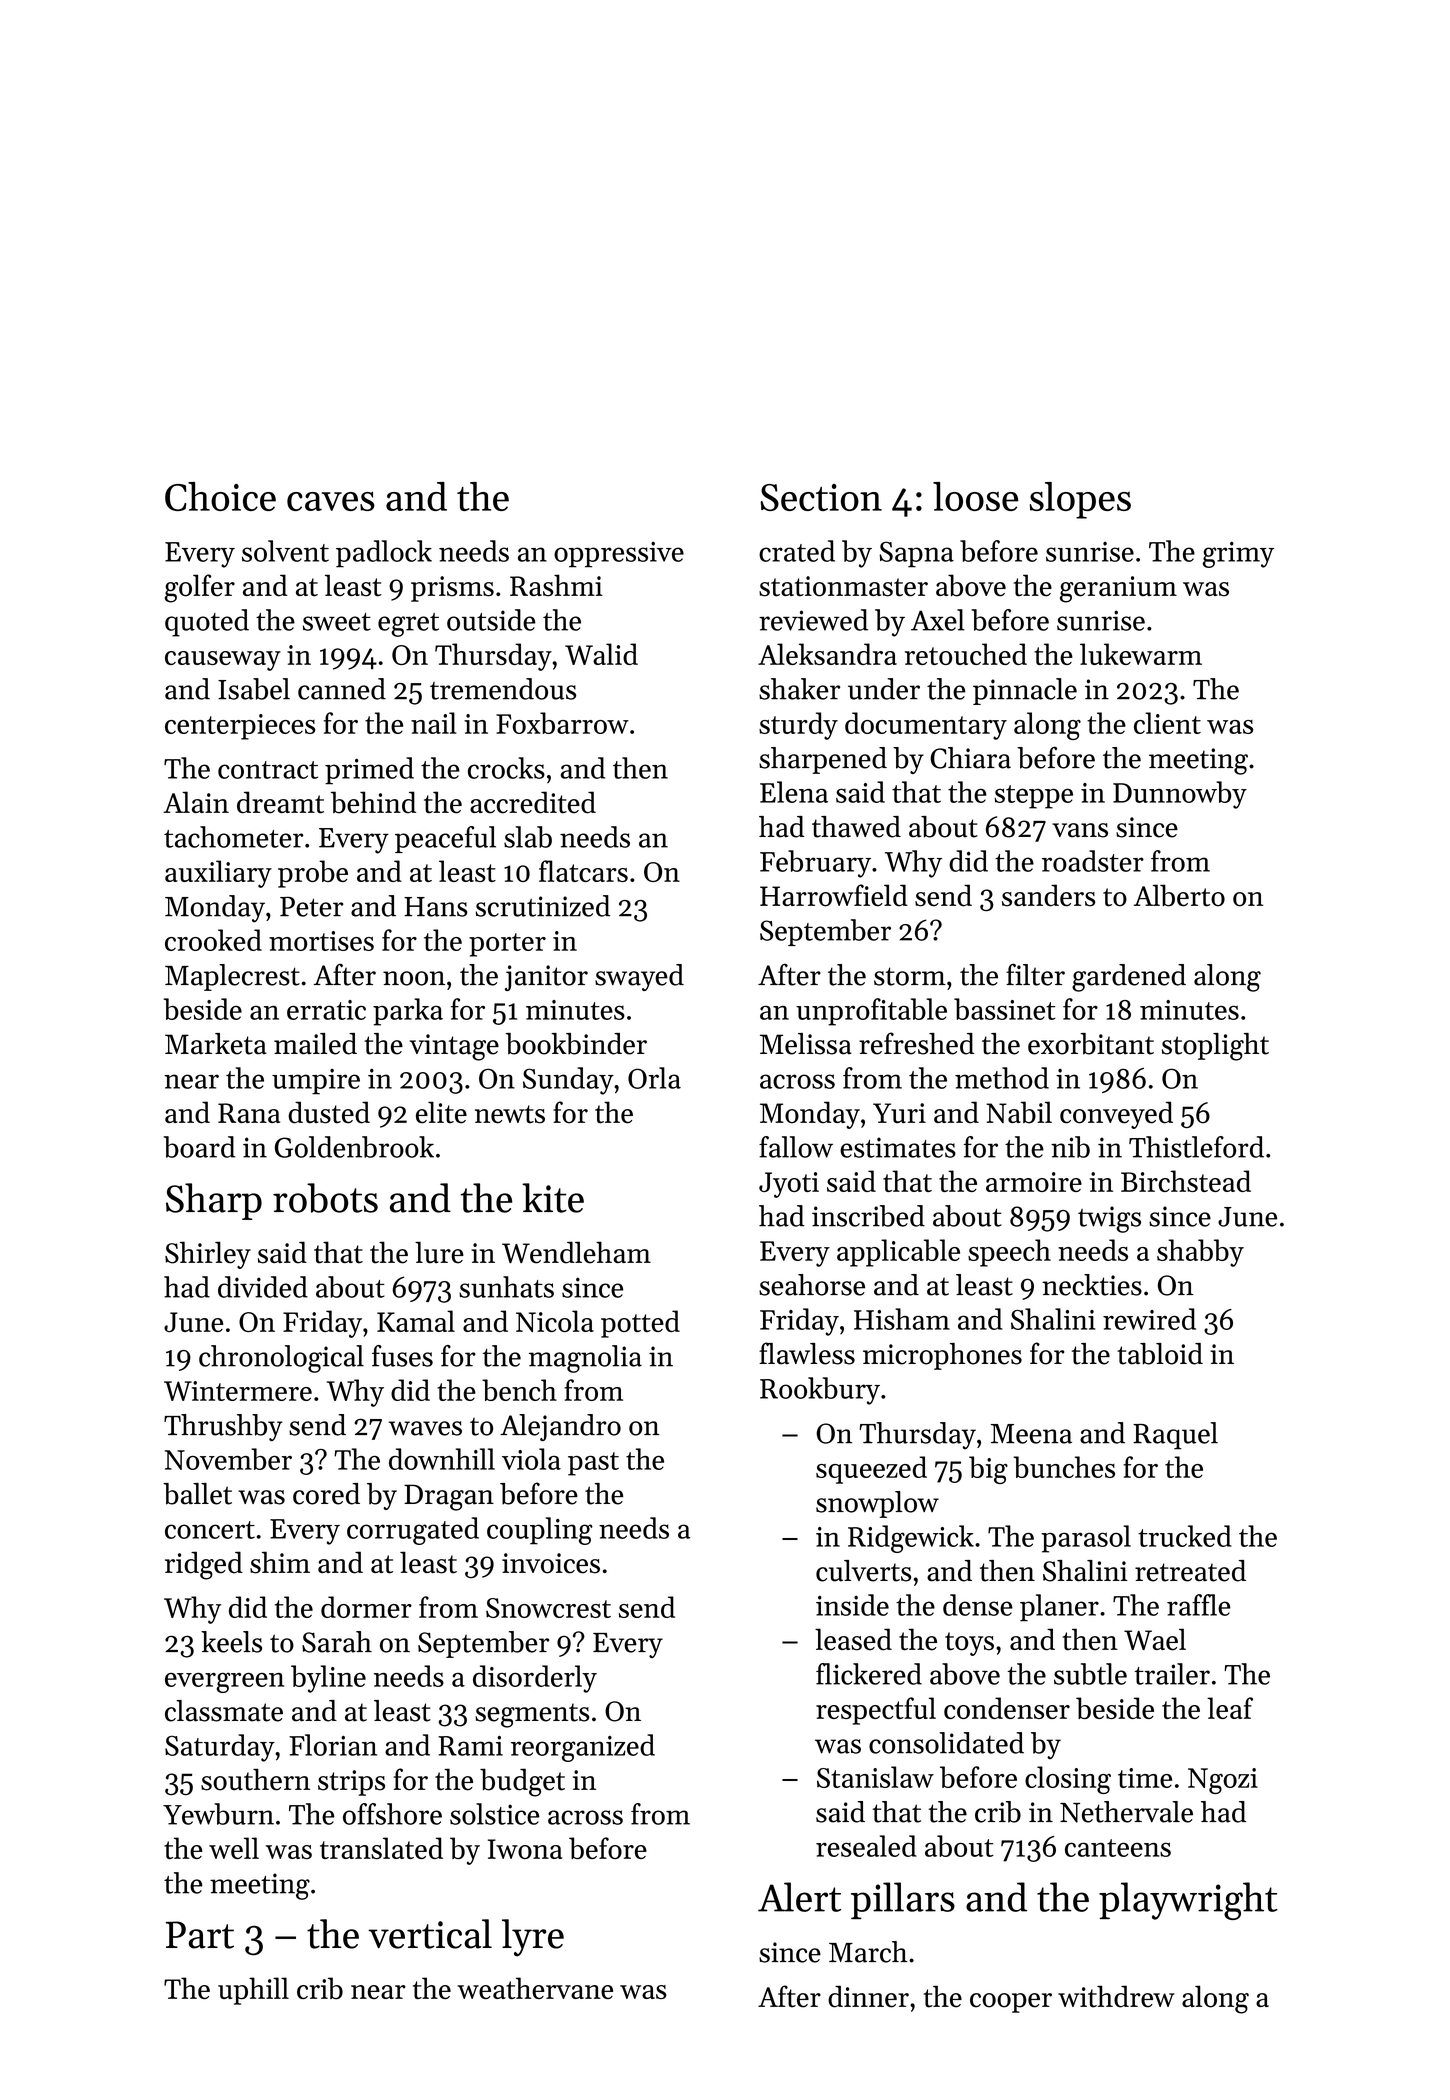  Describe the element at coordinates (1238, 555) in the image. I see `grimy` at that location.
